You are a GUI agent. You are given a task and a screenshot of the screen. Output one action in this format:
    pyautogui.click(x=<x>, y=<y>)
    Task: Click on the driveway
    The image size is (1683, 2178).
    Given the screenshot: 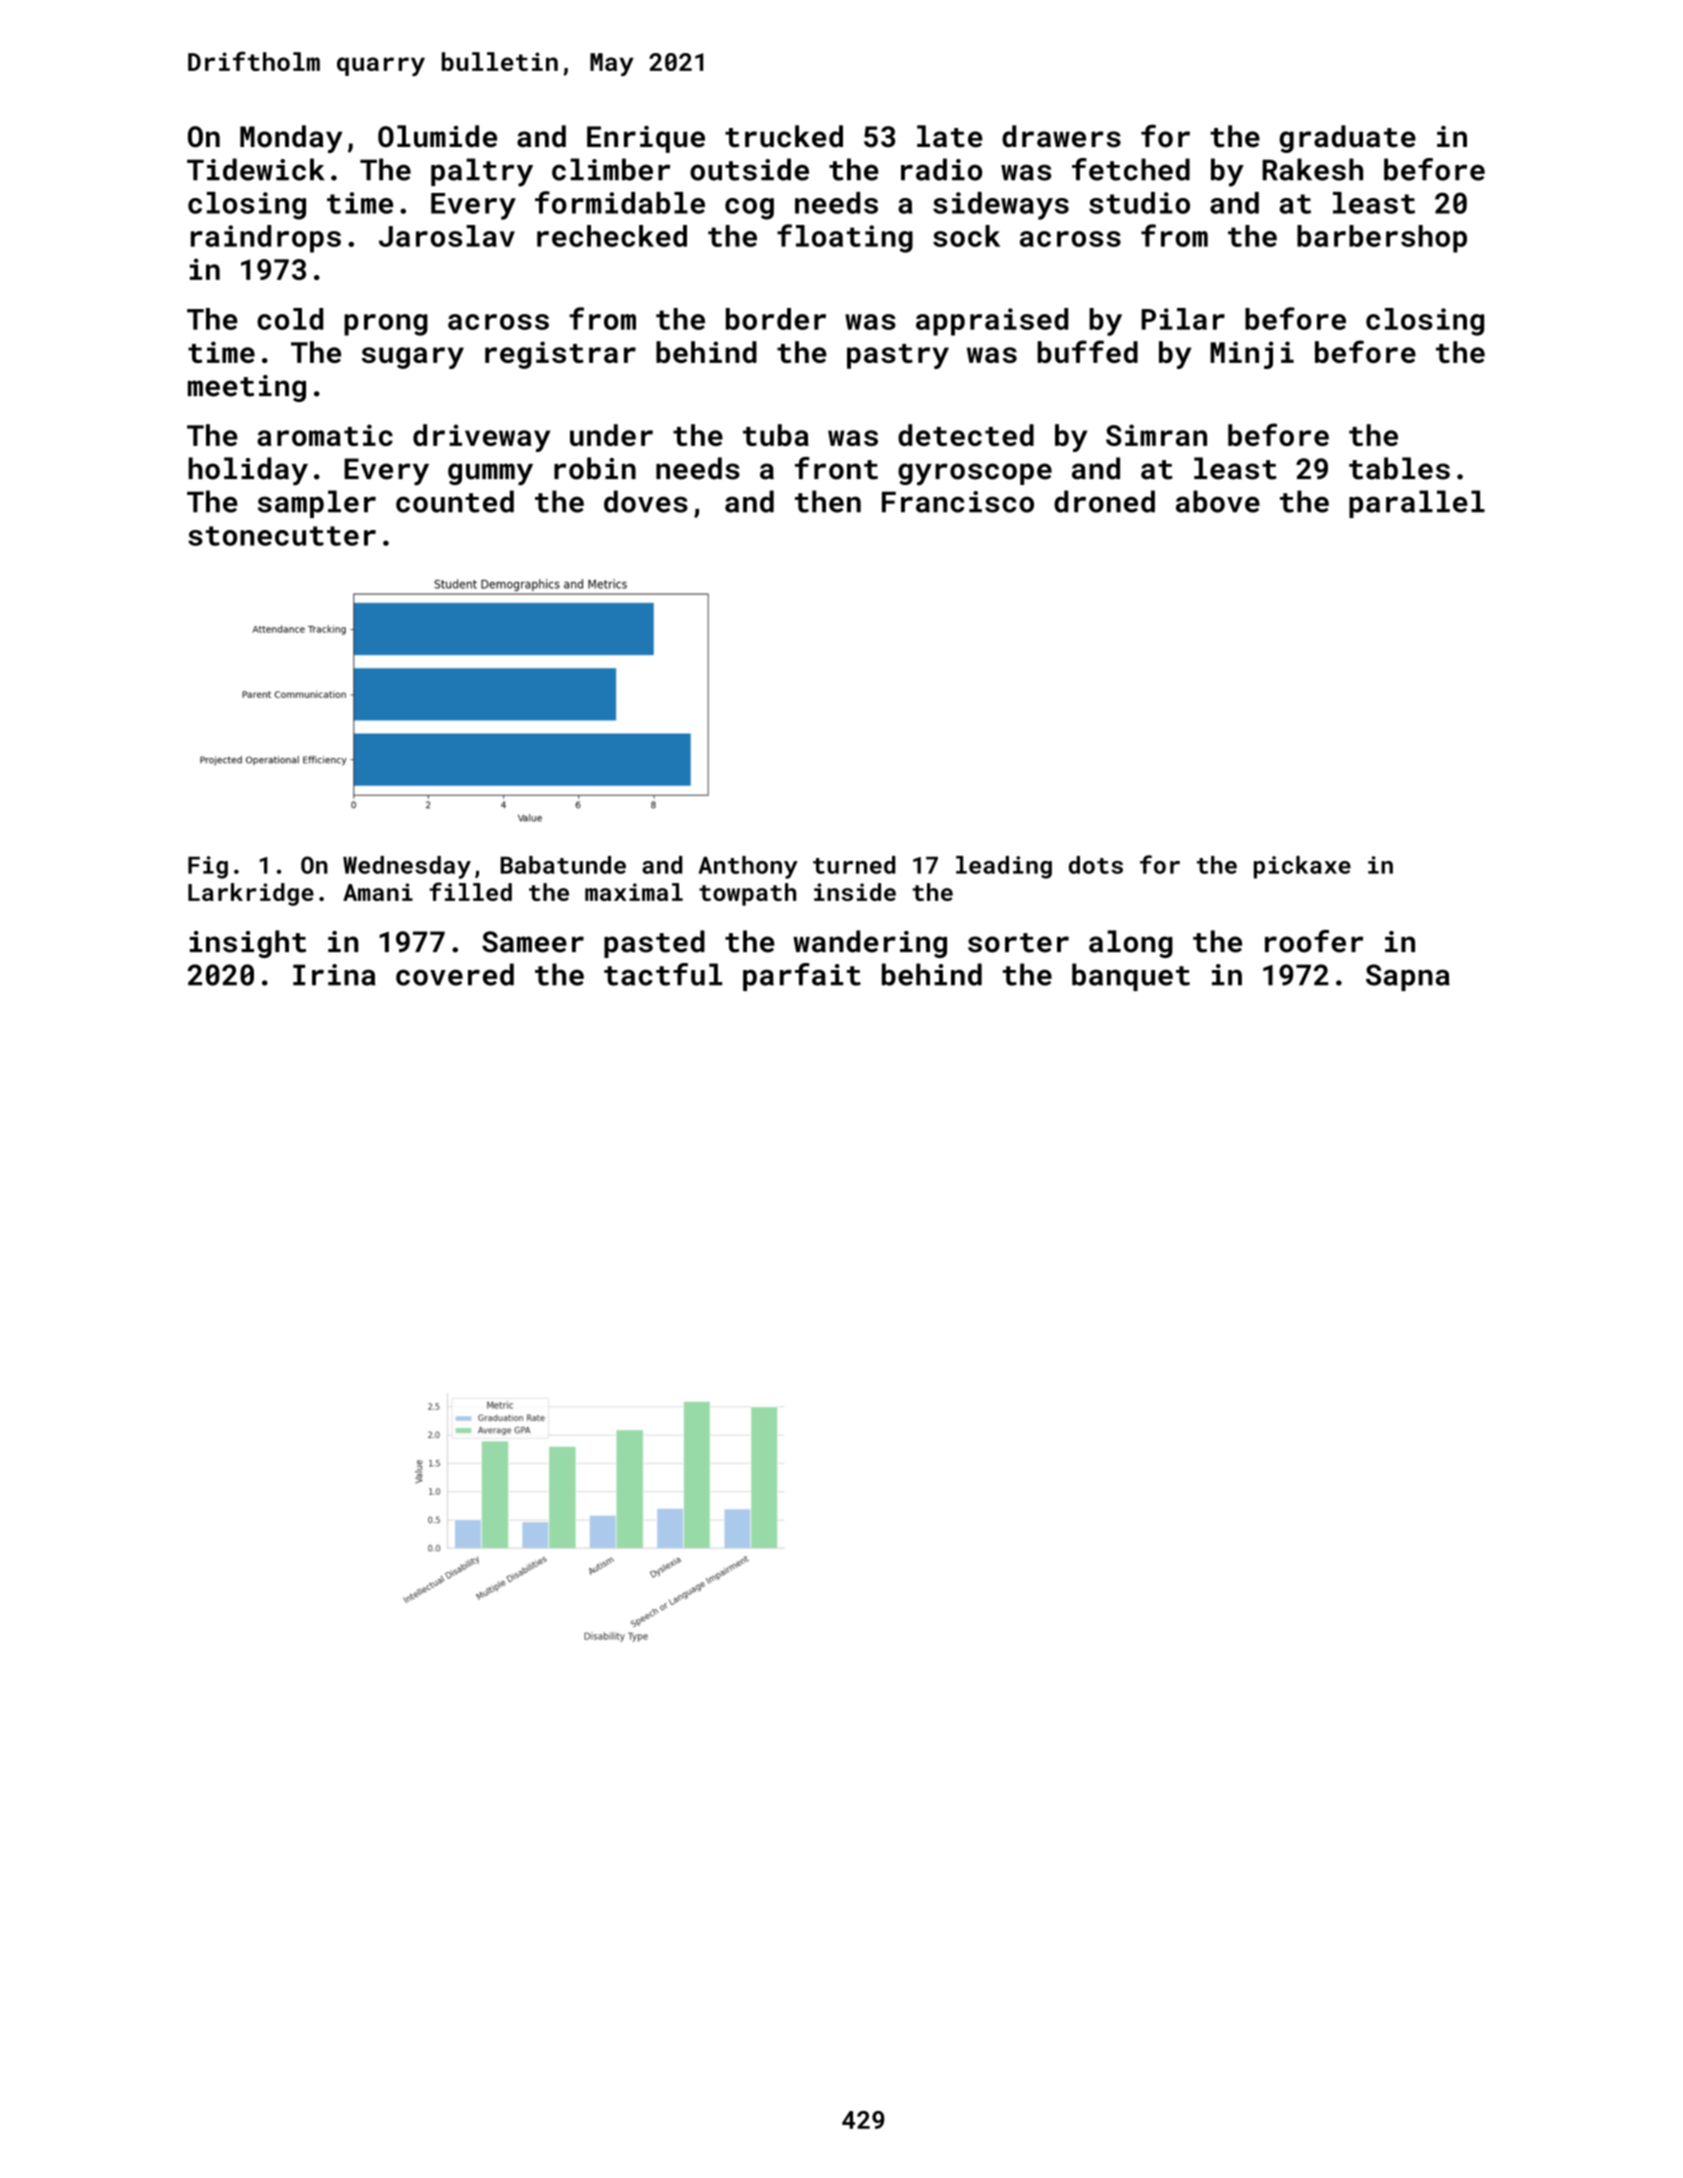 What is the action you would take?
    pyautogui.click(x=481, y=438)
